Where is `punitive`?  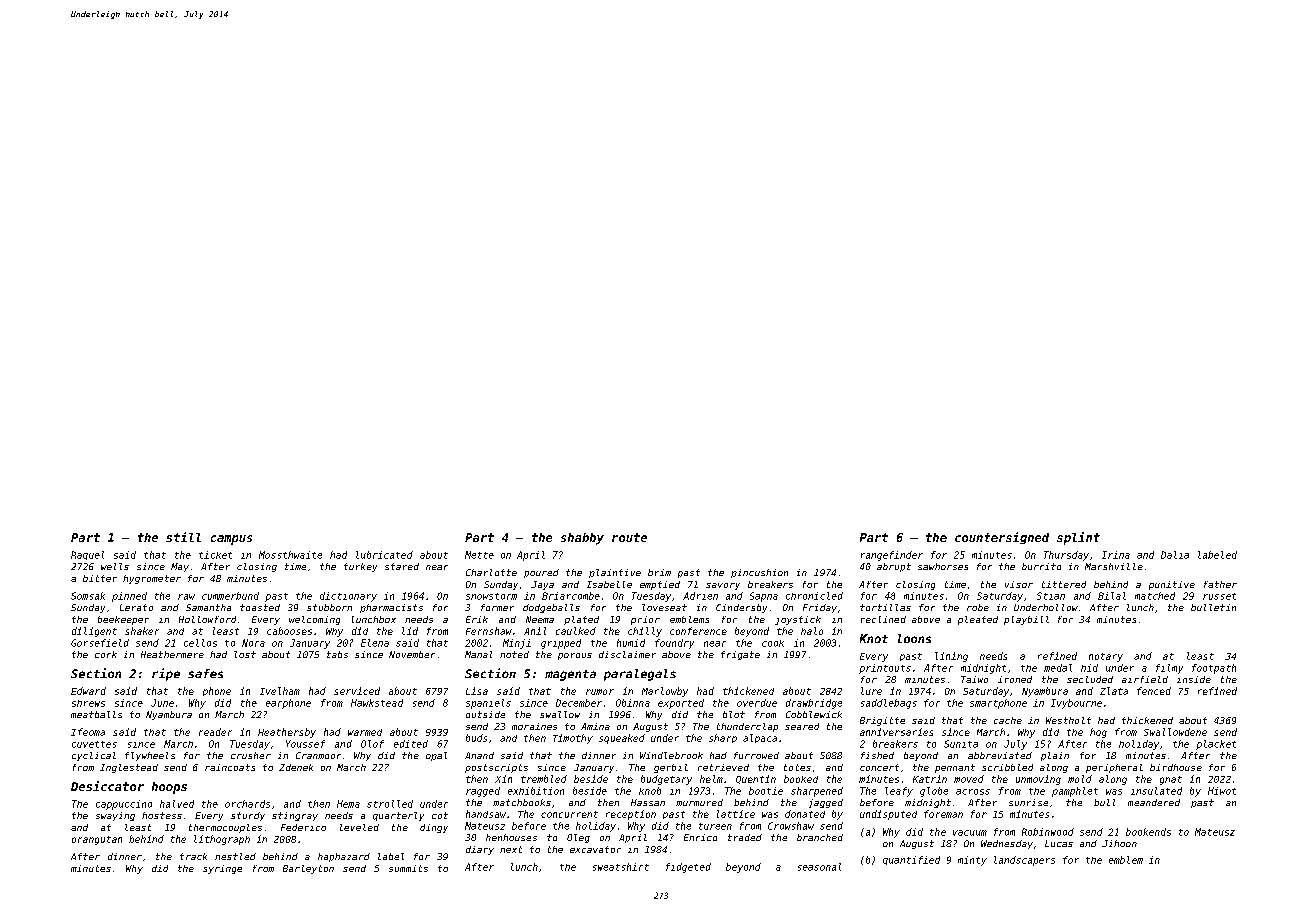 punitive is located at coordinates (1172, 585).
